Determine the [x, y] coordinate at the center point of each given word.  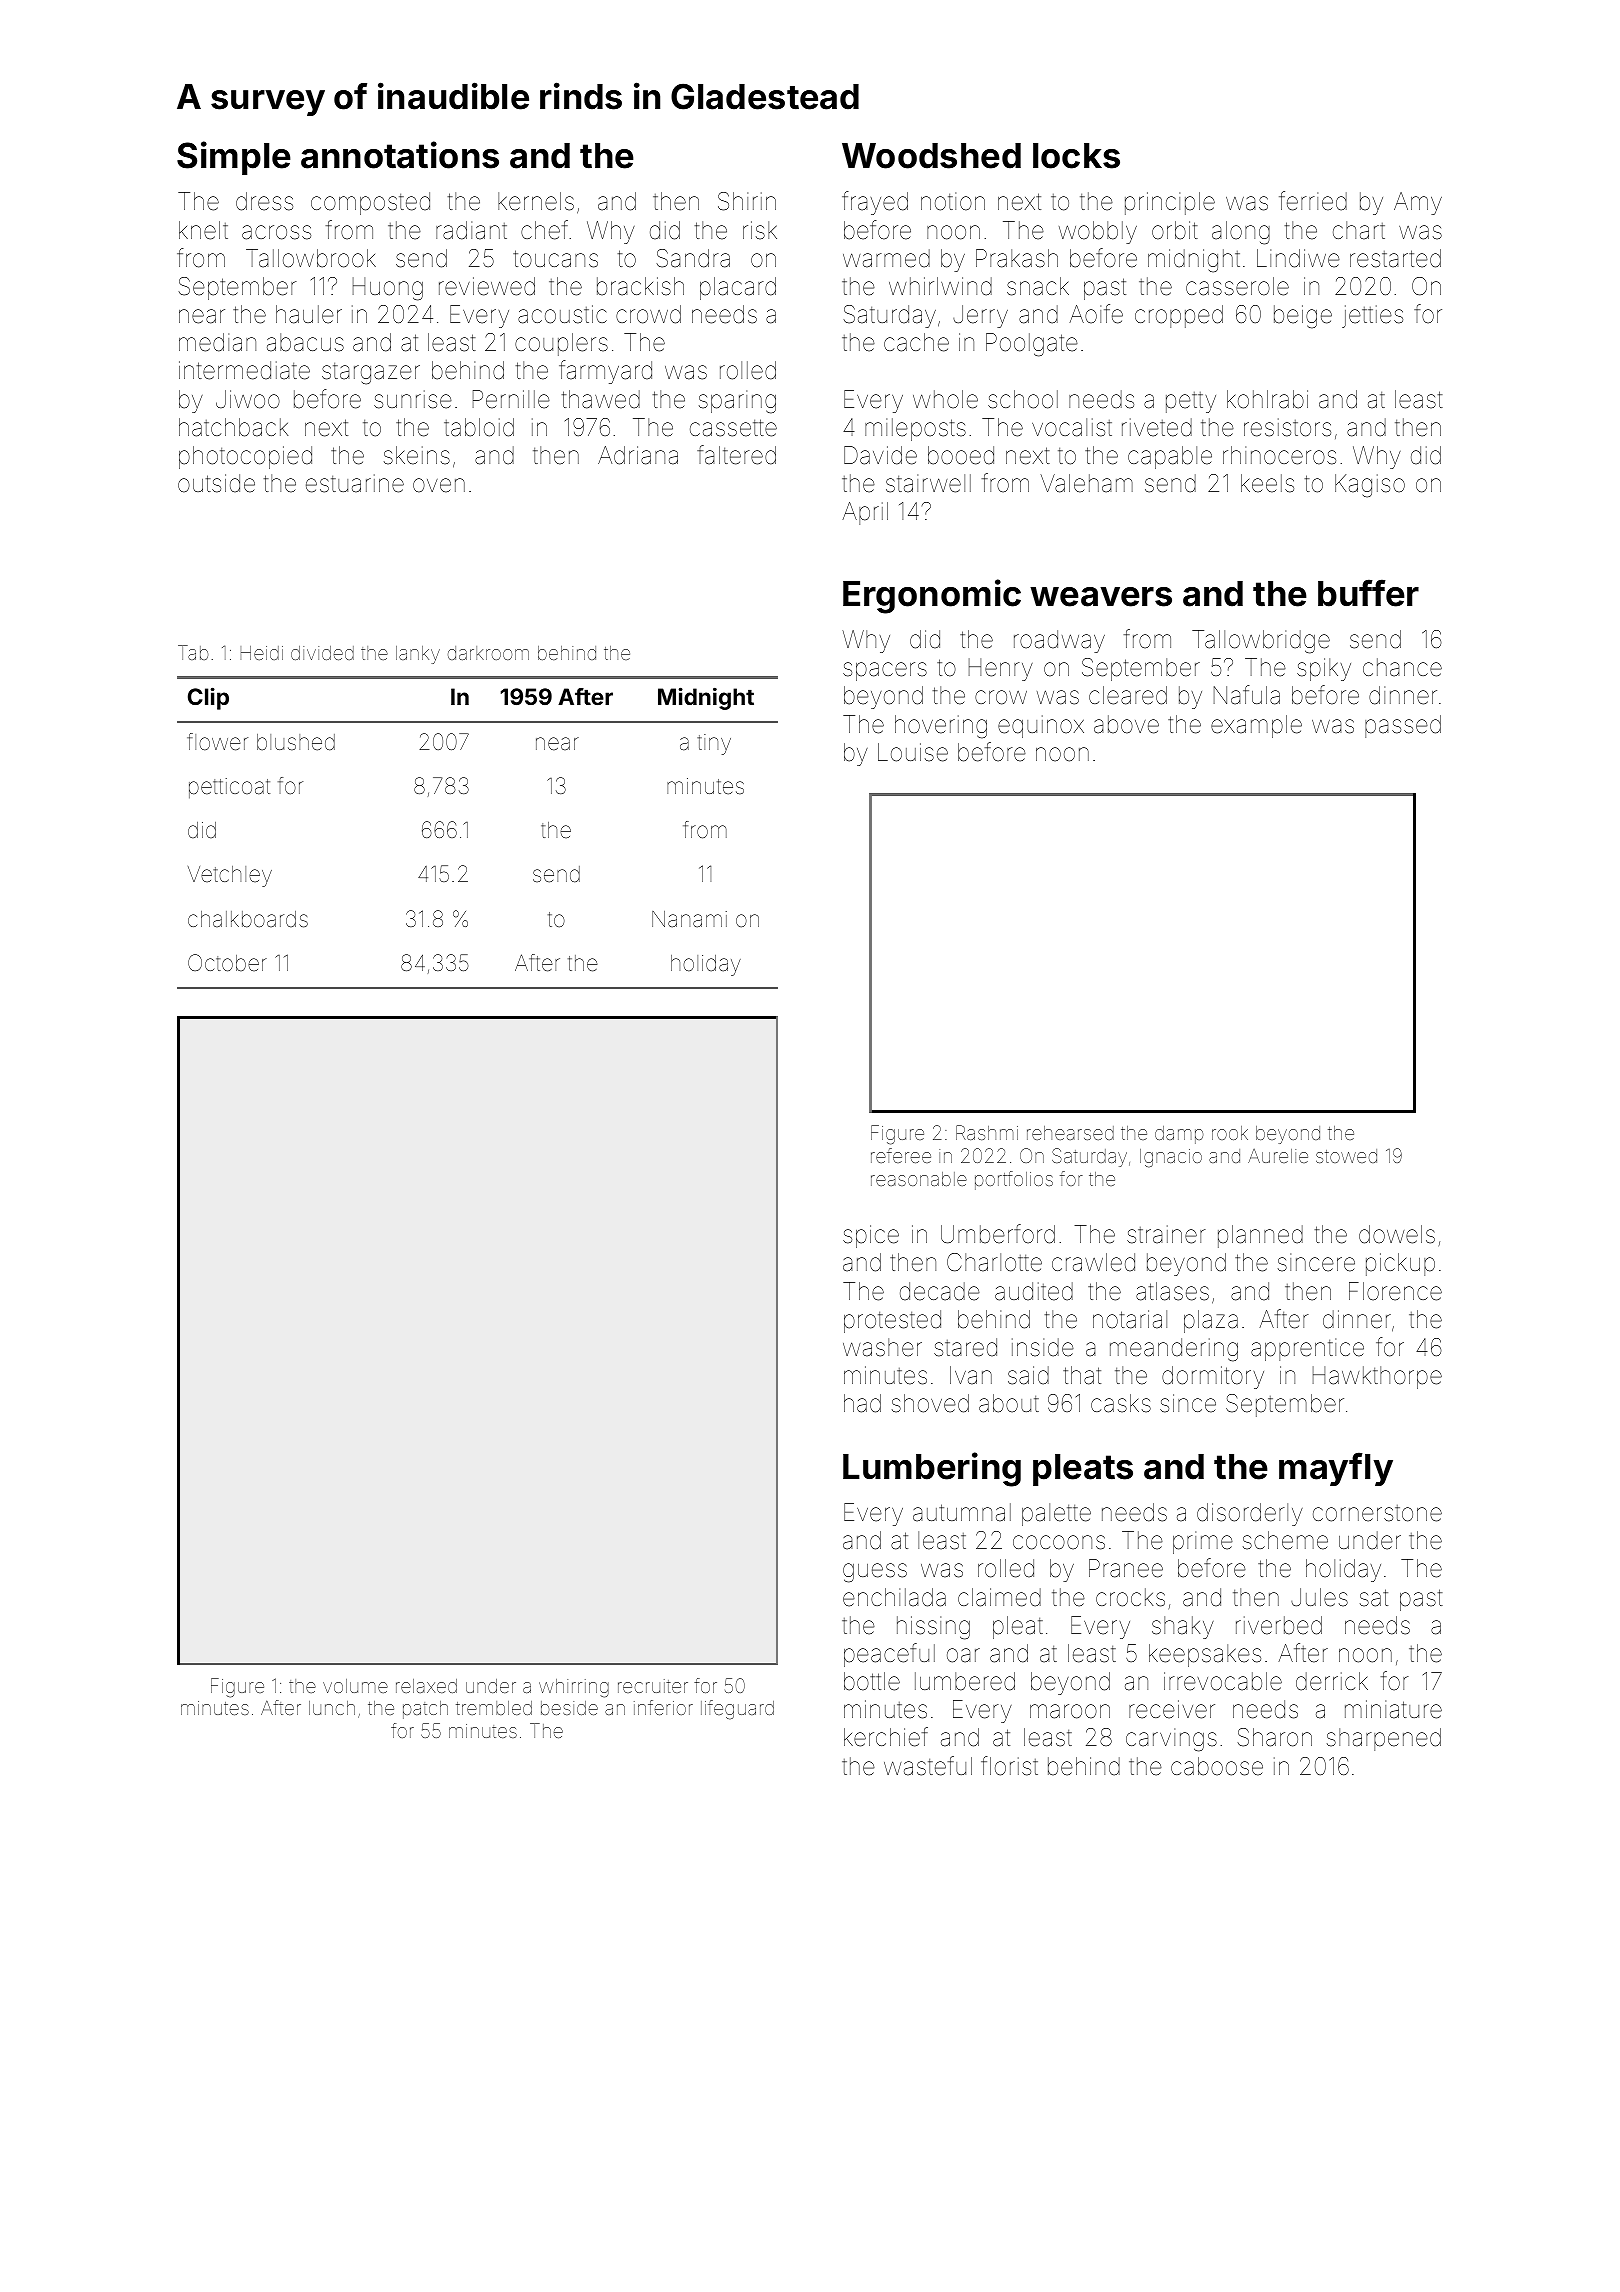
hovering [941, 727]
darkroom [488, 653]
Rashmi [987, 1132]
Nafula [1247, 695]
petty [1191, 402]
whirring [574, 1688]
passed [1403, 726]
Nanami [689, 919]
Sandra [693, 258]
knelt [203, 230]
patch [425, 1710]
